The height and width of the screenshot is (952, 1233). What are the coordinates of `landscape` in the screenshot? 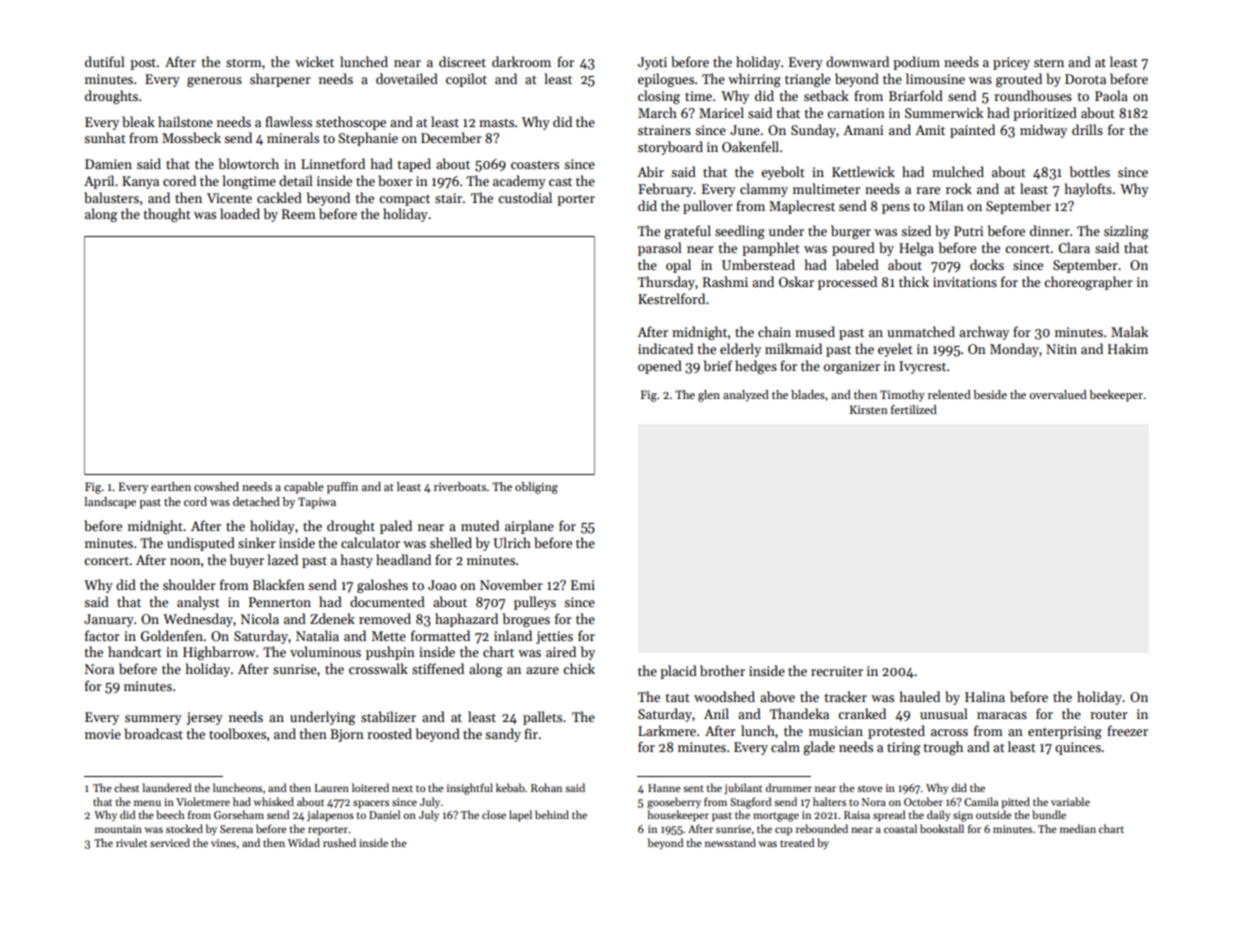 It's located at (110, 503).
